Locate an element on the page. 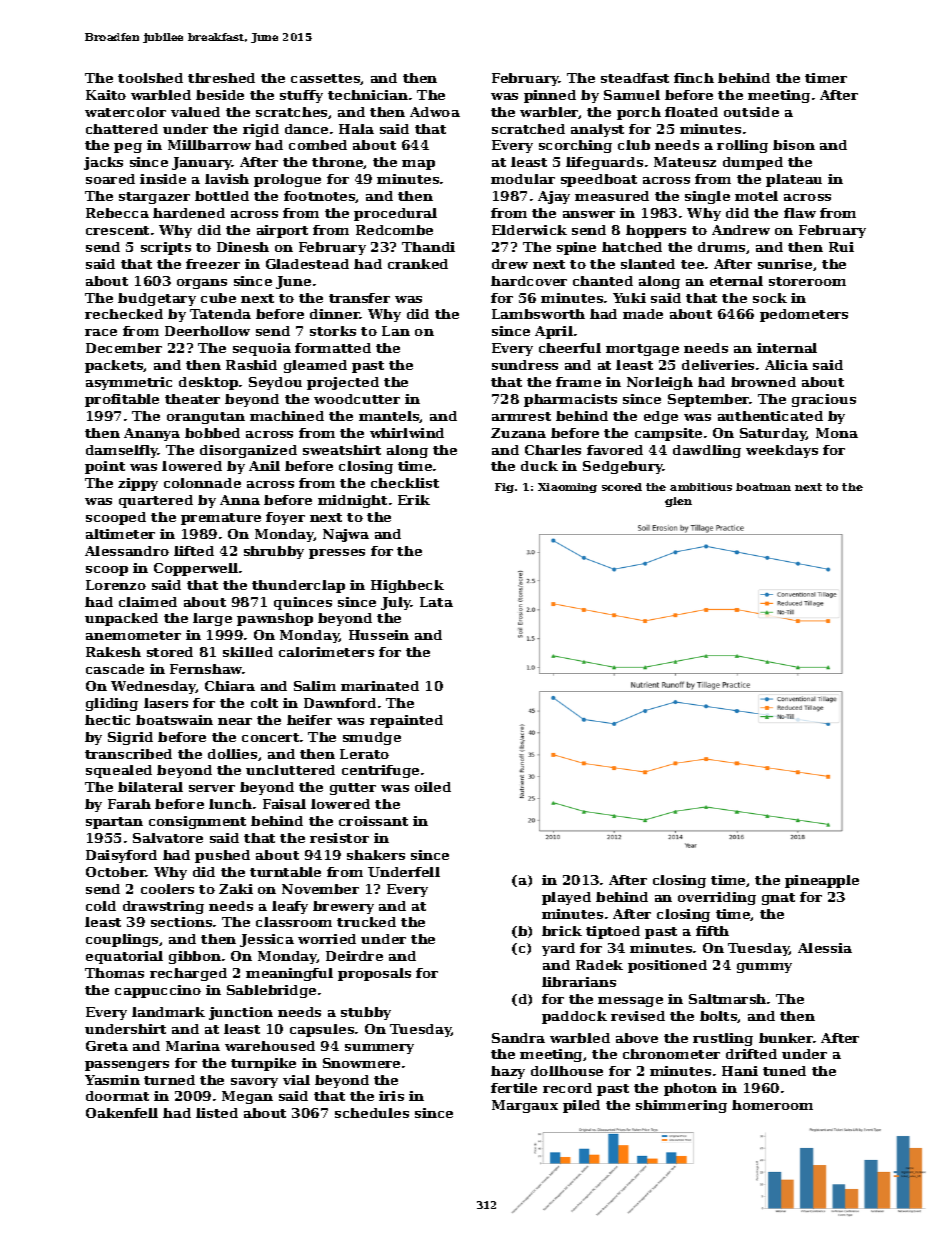 Image resolution: width=952 pixels, height=1233 pixels. internal is located at coordinates (787, 348).
